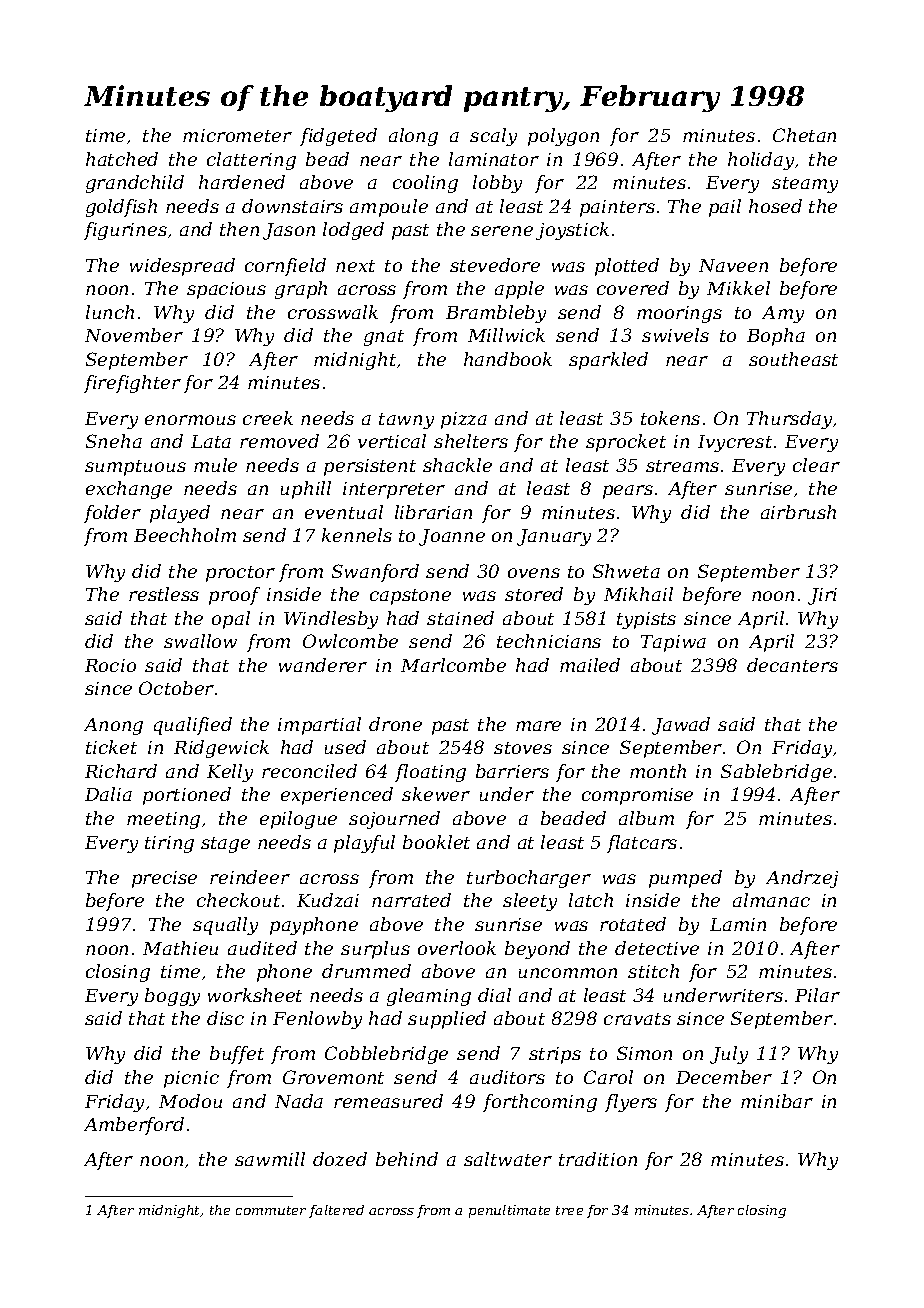  What do you see at coordinates (646, 620) in the page?
I see `typists` at bounding box center [646, 620].
